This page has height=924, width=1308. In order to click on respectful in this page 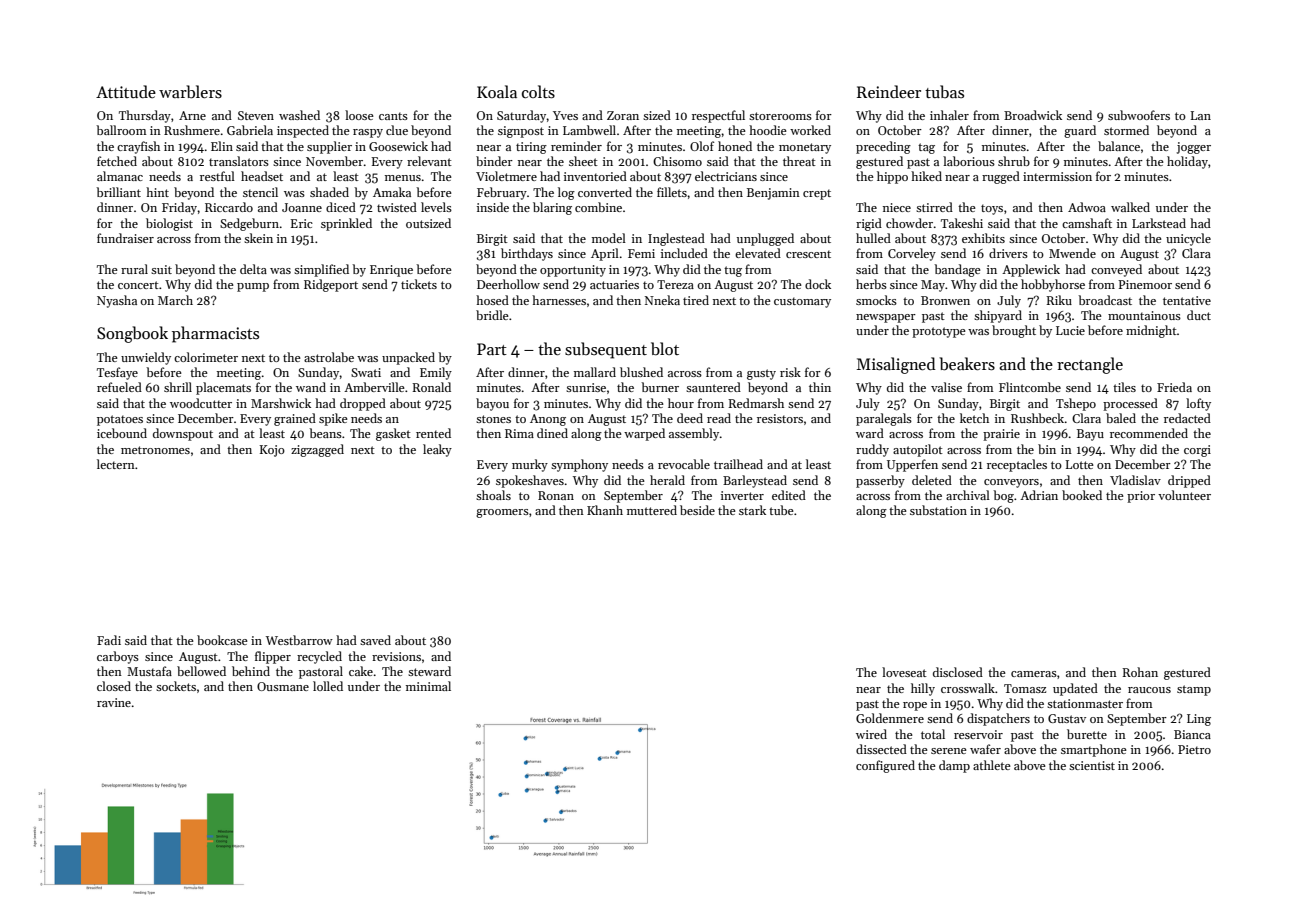, I will do `click(718, 116)`.
